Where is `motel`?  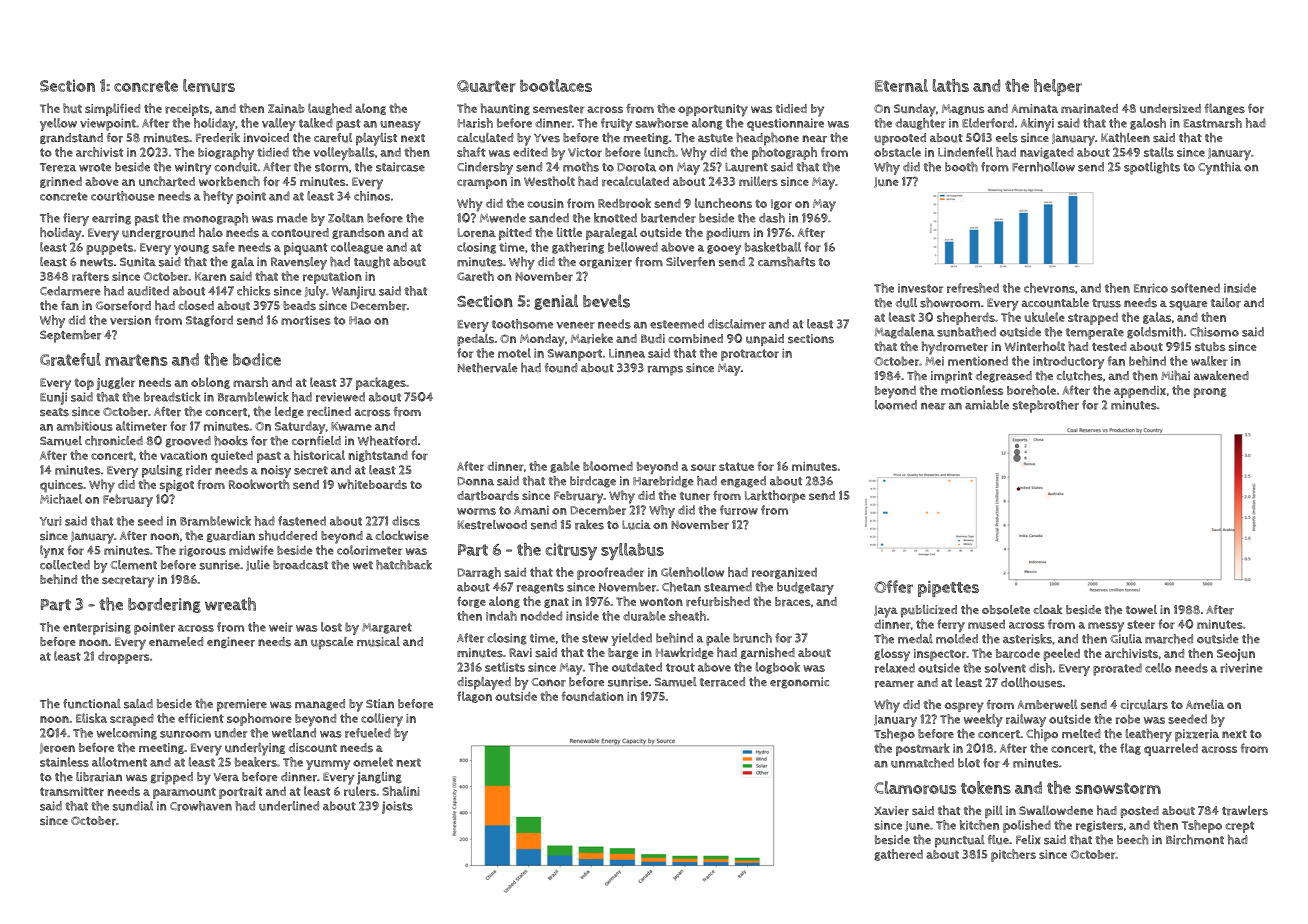
motel is located at coordinates (514, 353).
